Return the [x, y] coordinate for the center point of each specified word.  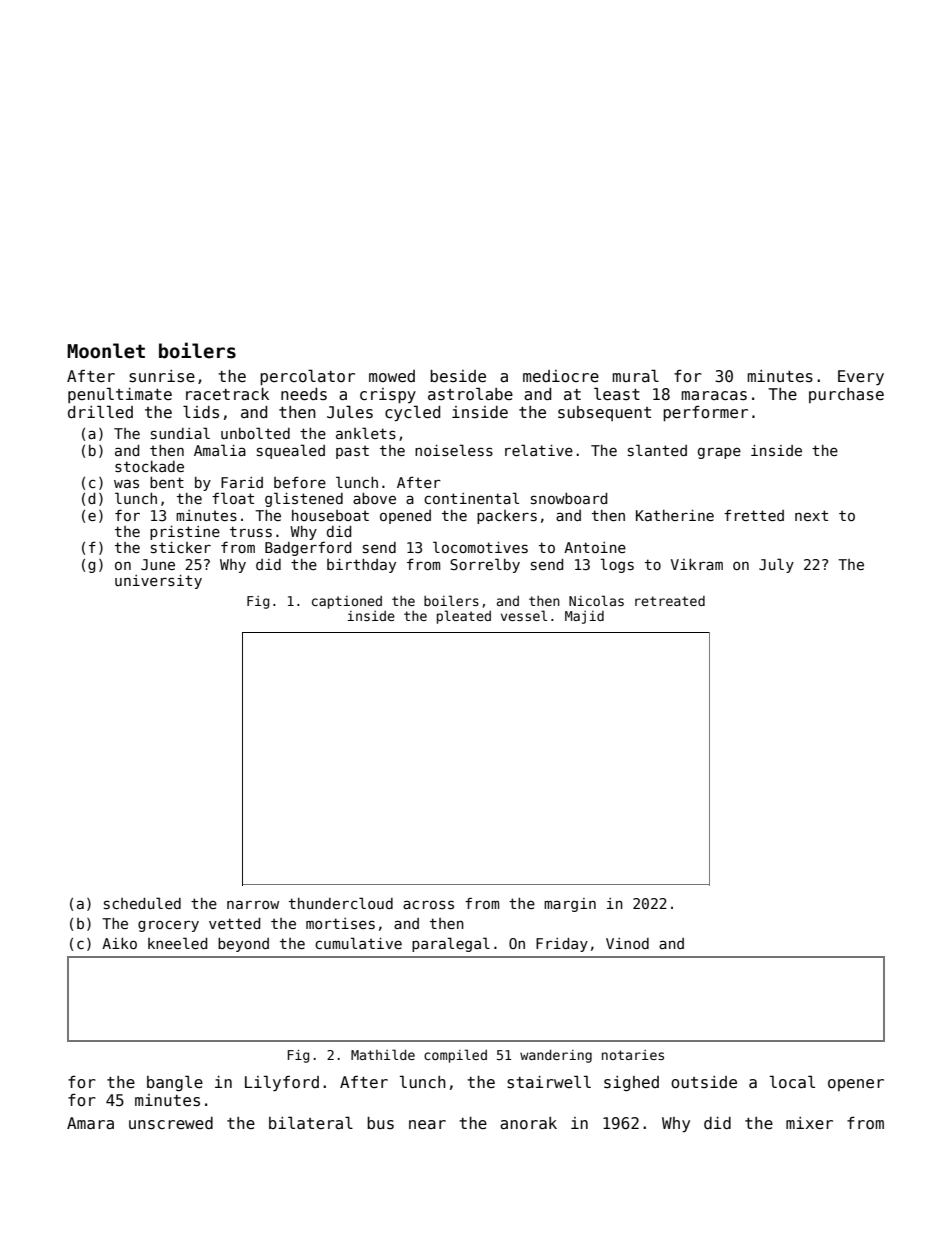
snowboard [569, 498]
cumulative [358, 943]
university [158, 582]
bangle [175, 1083]
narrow [253, 904]
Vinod [627, 943]
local [792, 1081]
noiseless [454, 450]
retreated [670, 601]
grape [719, 453]
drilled [100, 411]
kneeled [177, 943]
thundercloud [341, 903]
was [126, 483]
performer [705, 413]
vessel [524, 615]
